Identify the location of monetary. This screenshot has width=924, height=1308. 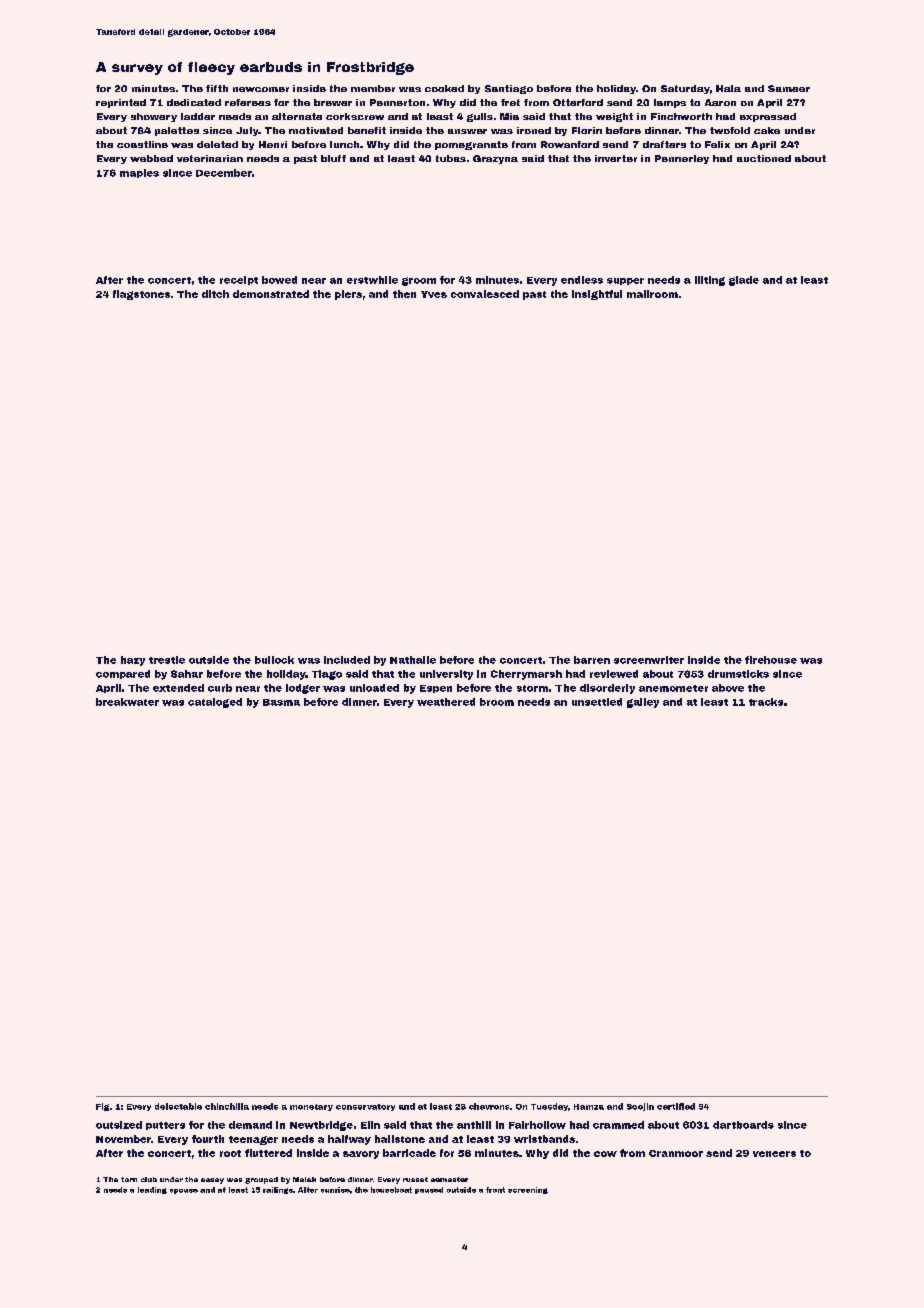
(311, 1107).
